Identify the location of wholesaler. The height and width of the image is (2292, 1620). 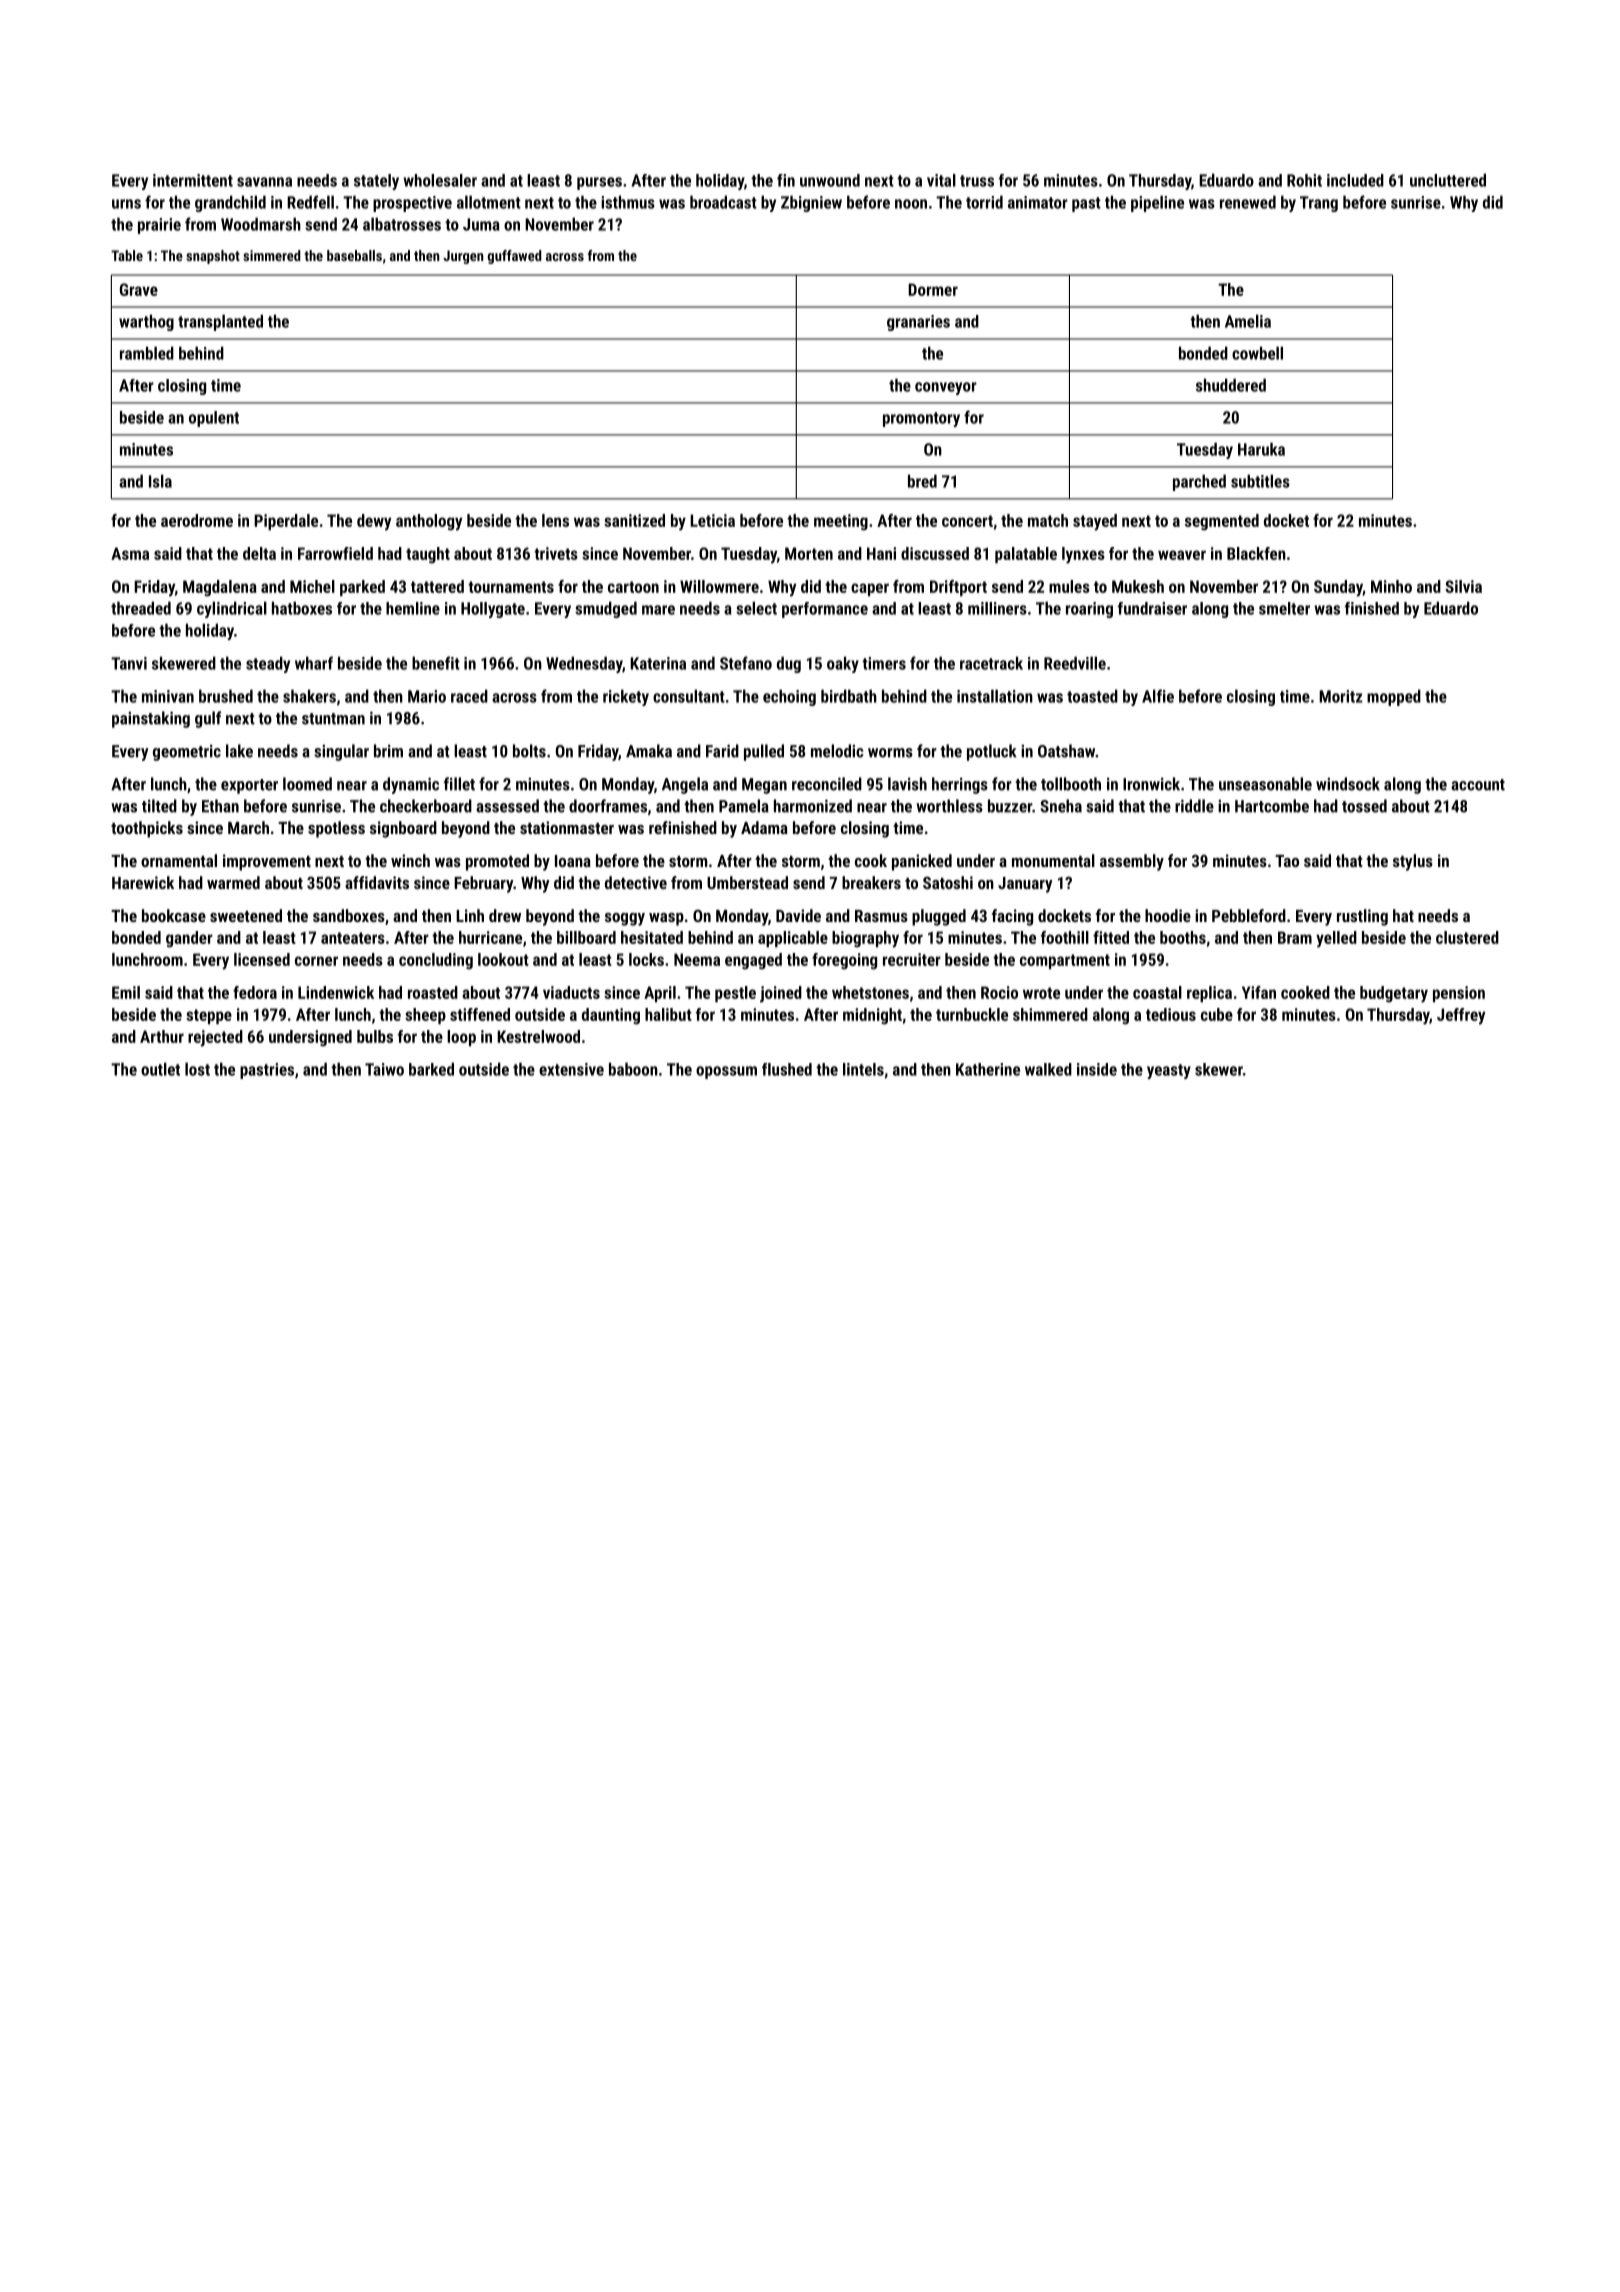
(440, 180).
